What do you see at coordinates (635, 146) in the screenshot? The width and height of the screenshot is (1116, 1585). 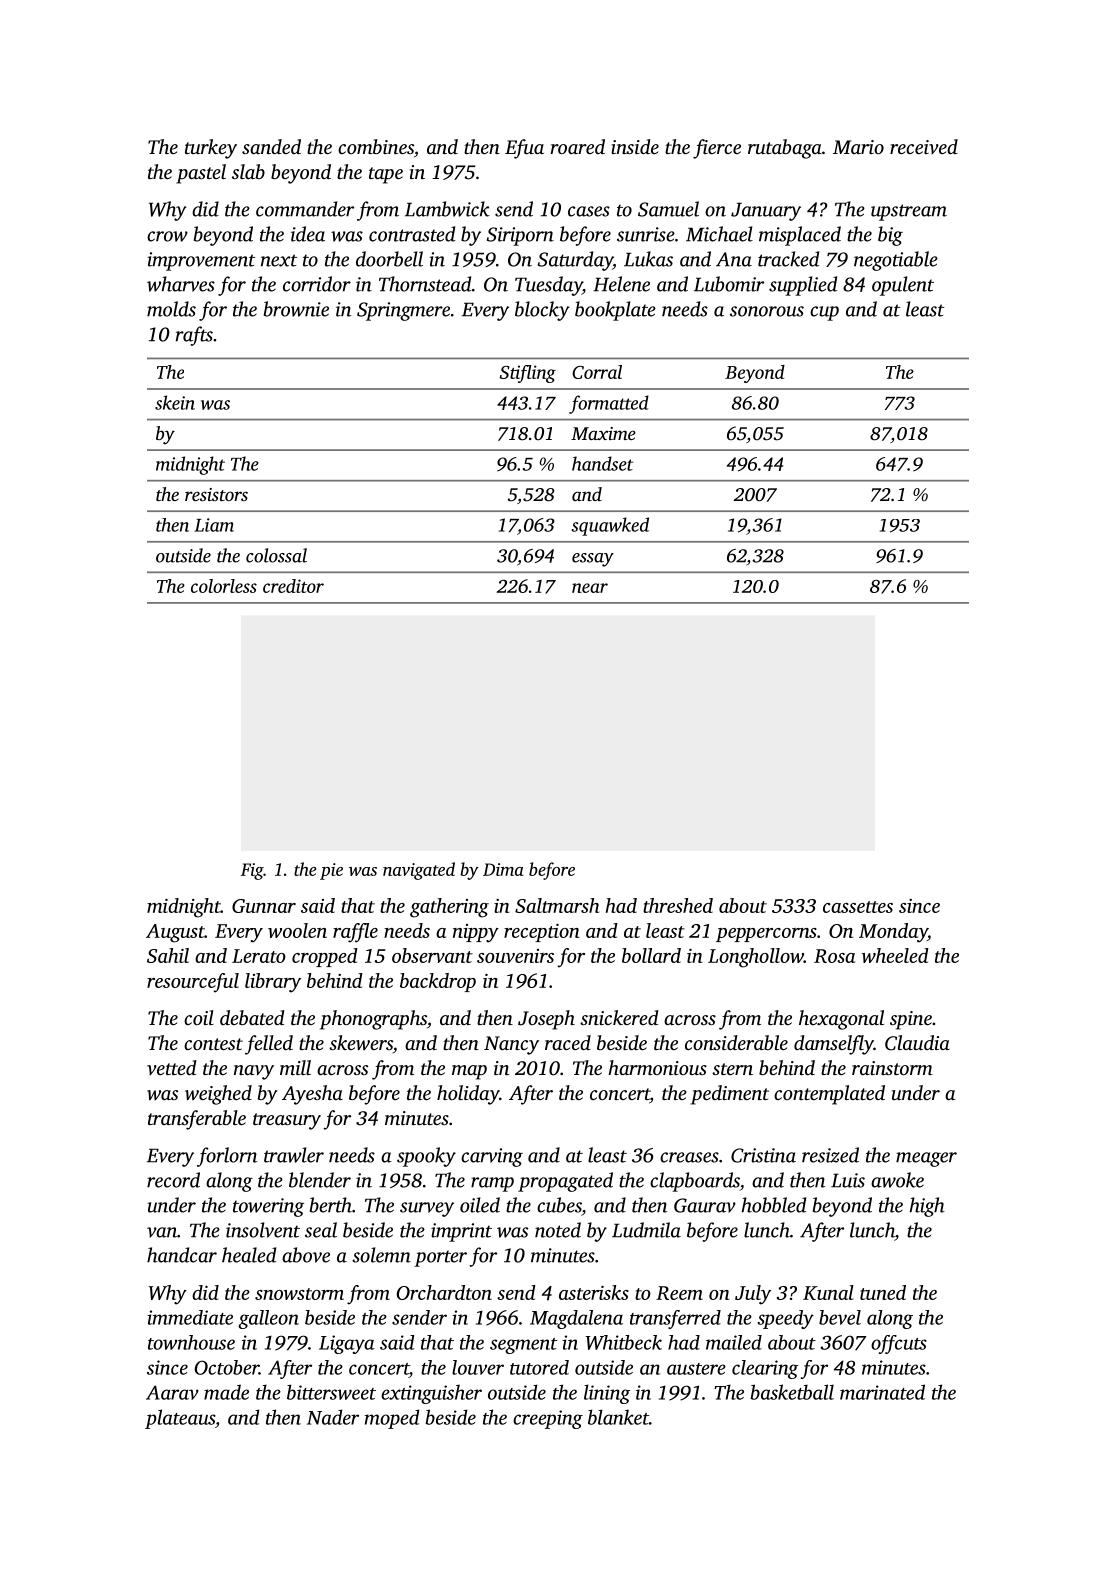 I see `inside` at bounding box center [635, 146].
